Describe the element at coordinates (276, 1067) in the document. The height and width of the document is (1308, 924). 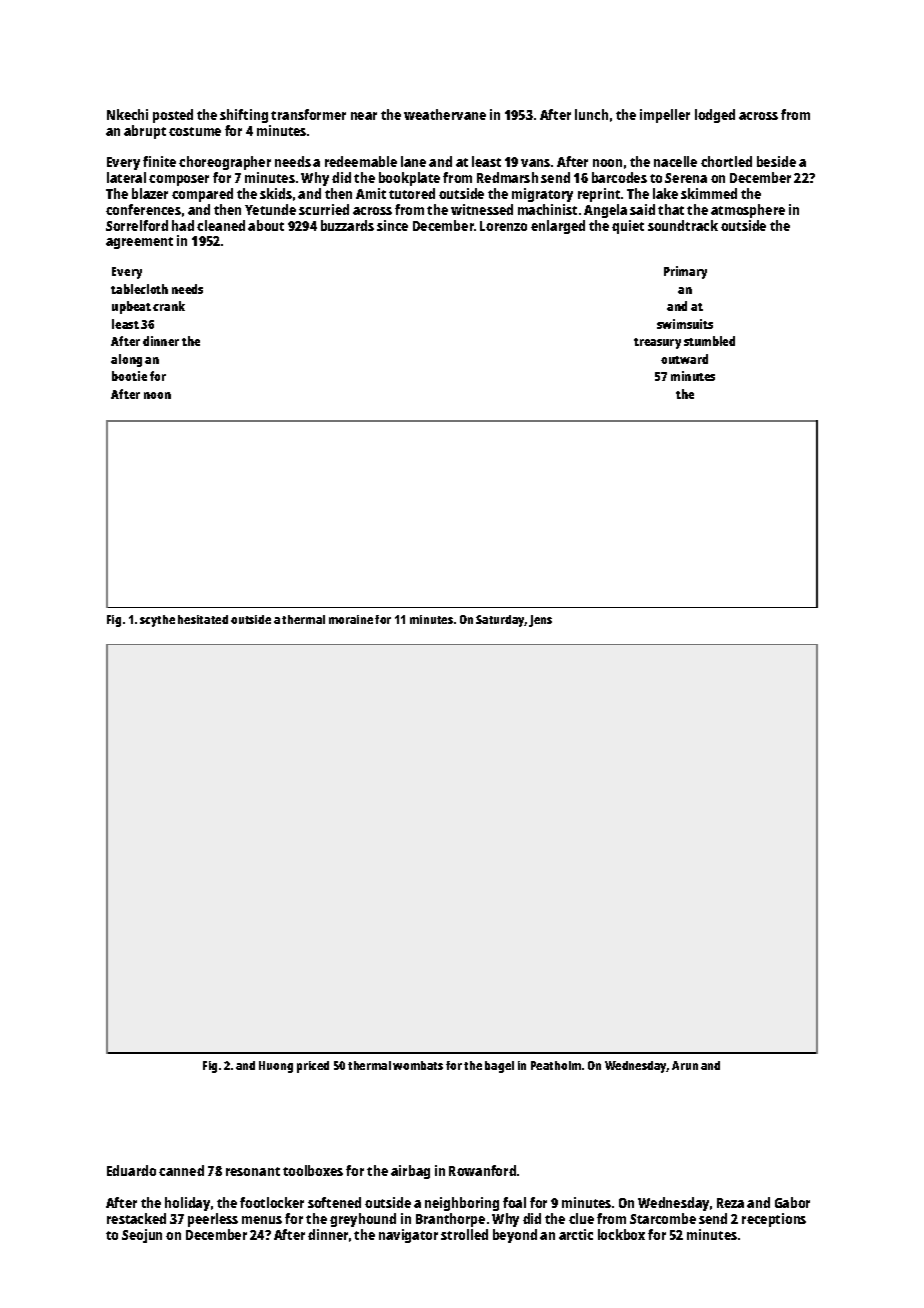
I see `Huong` at that location.
